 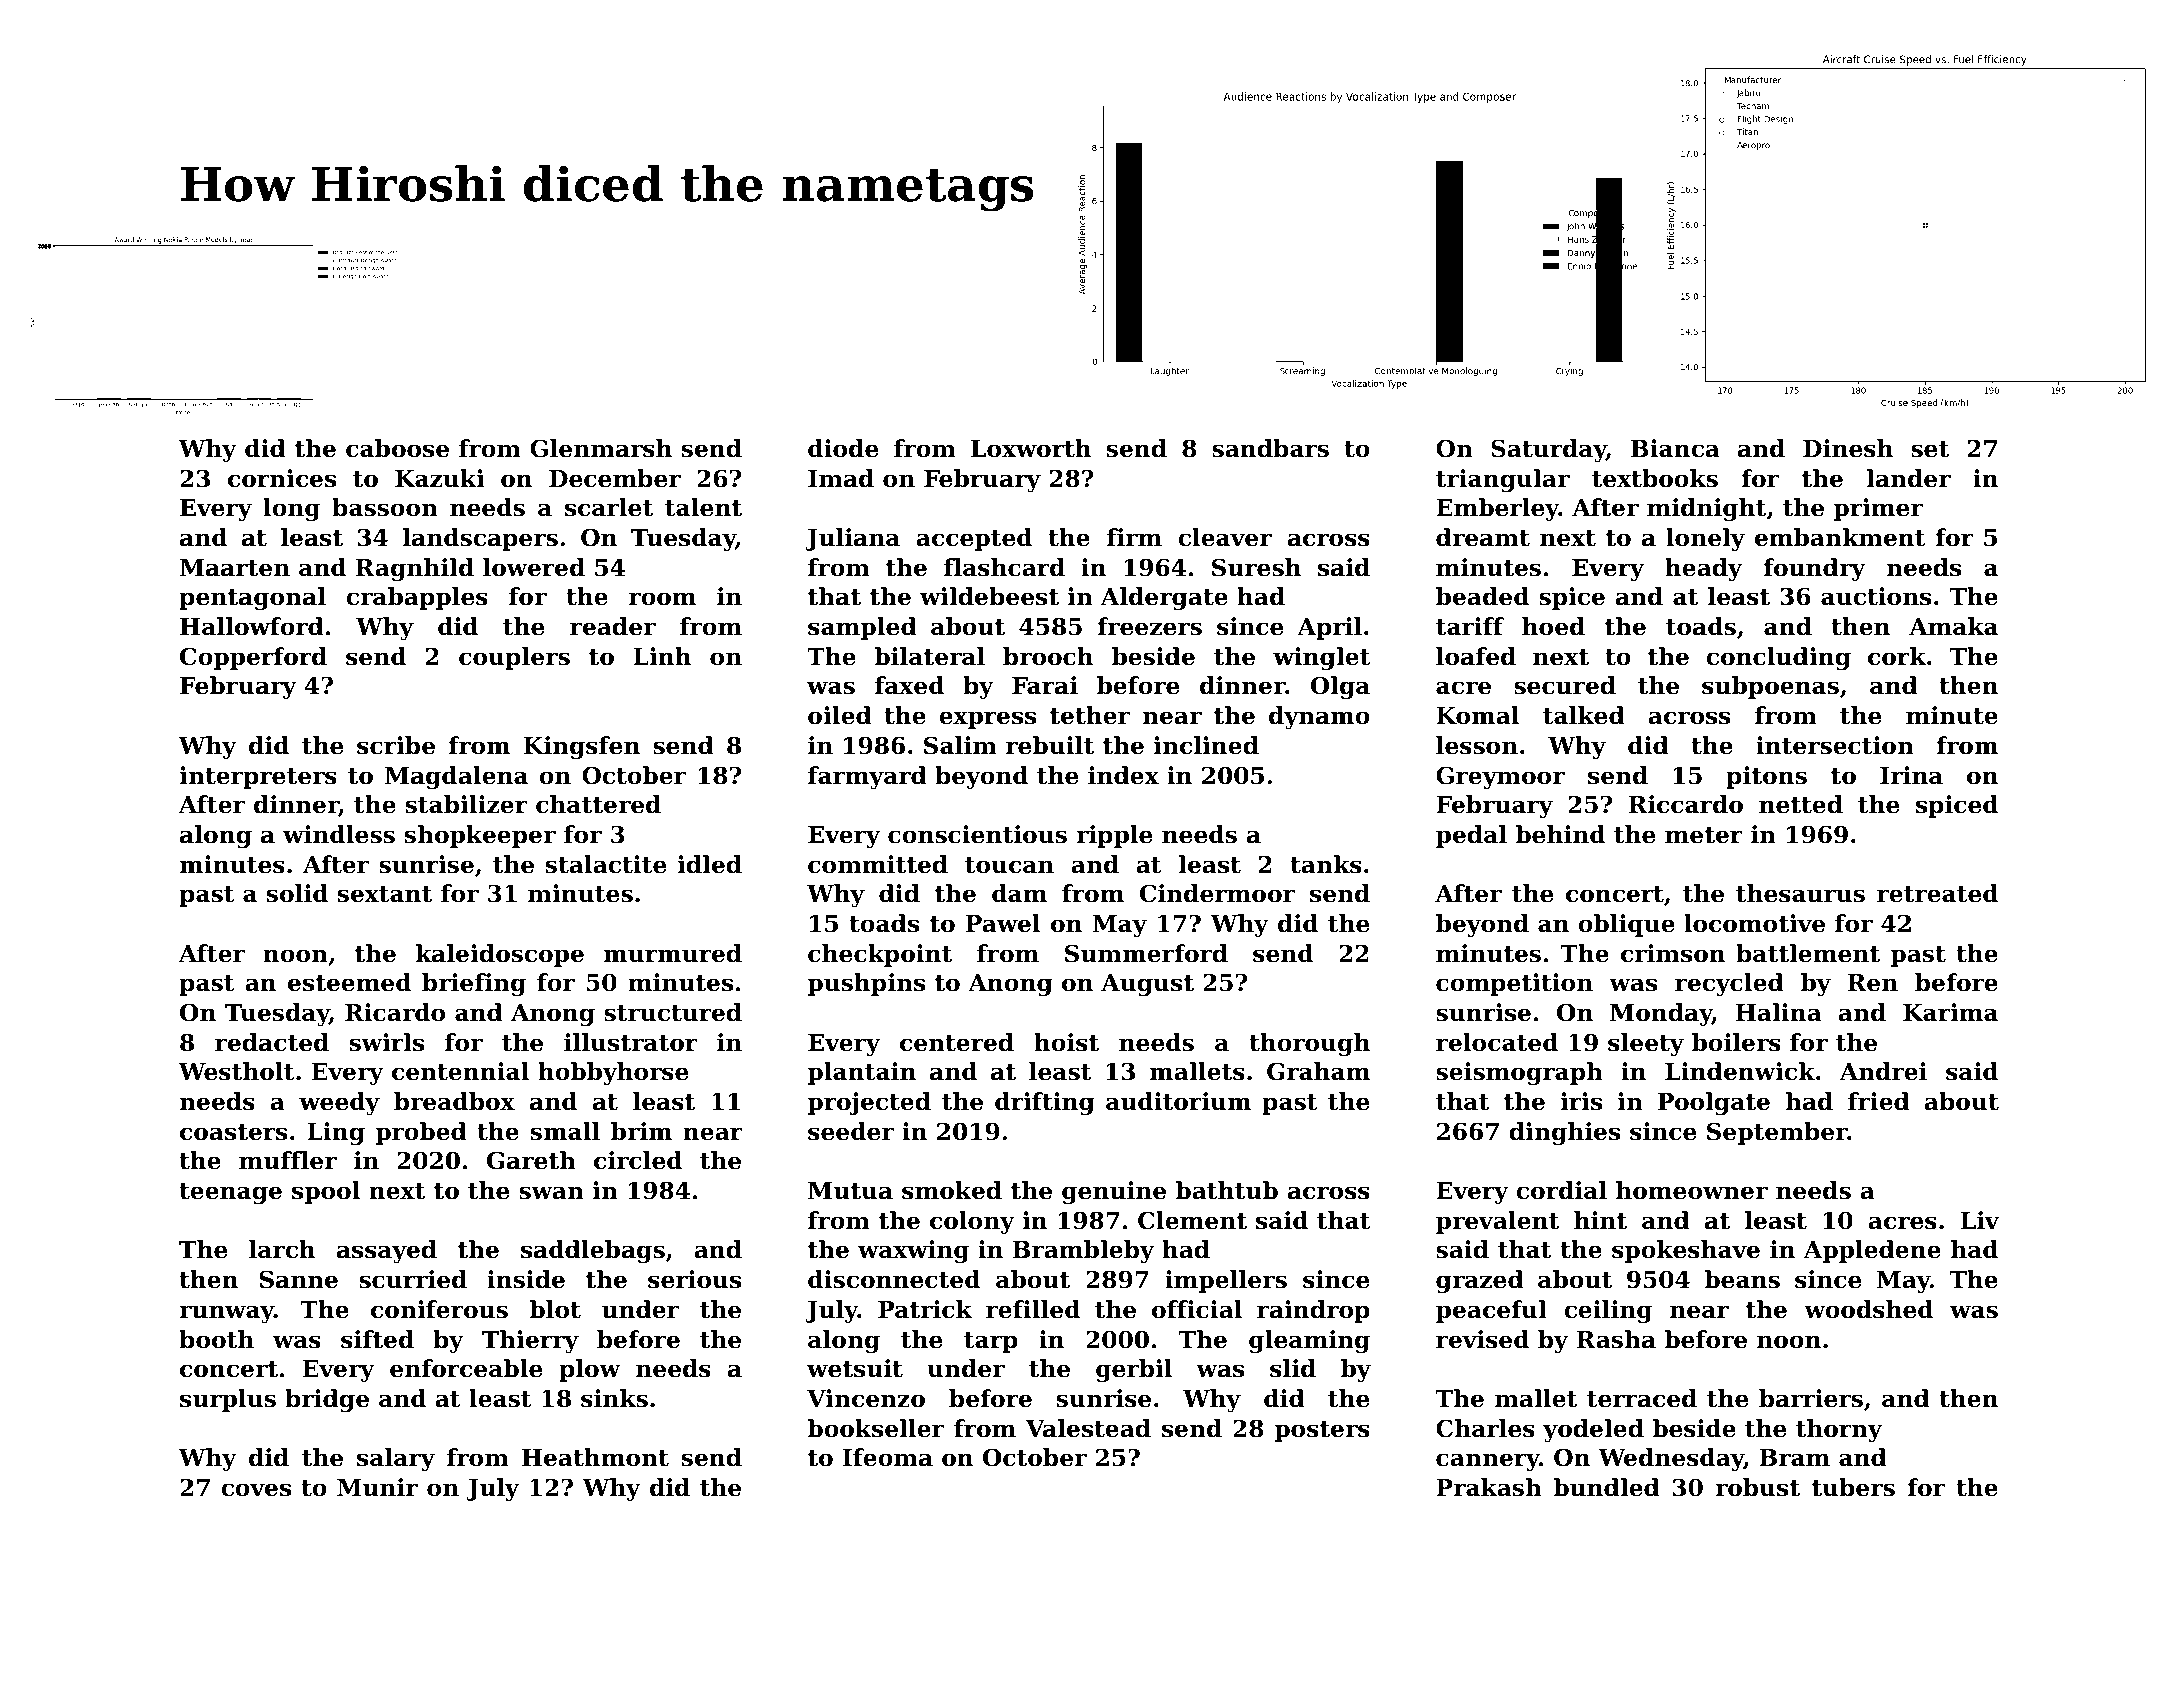 What do you see at coordinates (565, 1131) in the screenshot?
I see `small` at bounding box center [565, 1131].
